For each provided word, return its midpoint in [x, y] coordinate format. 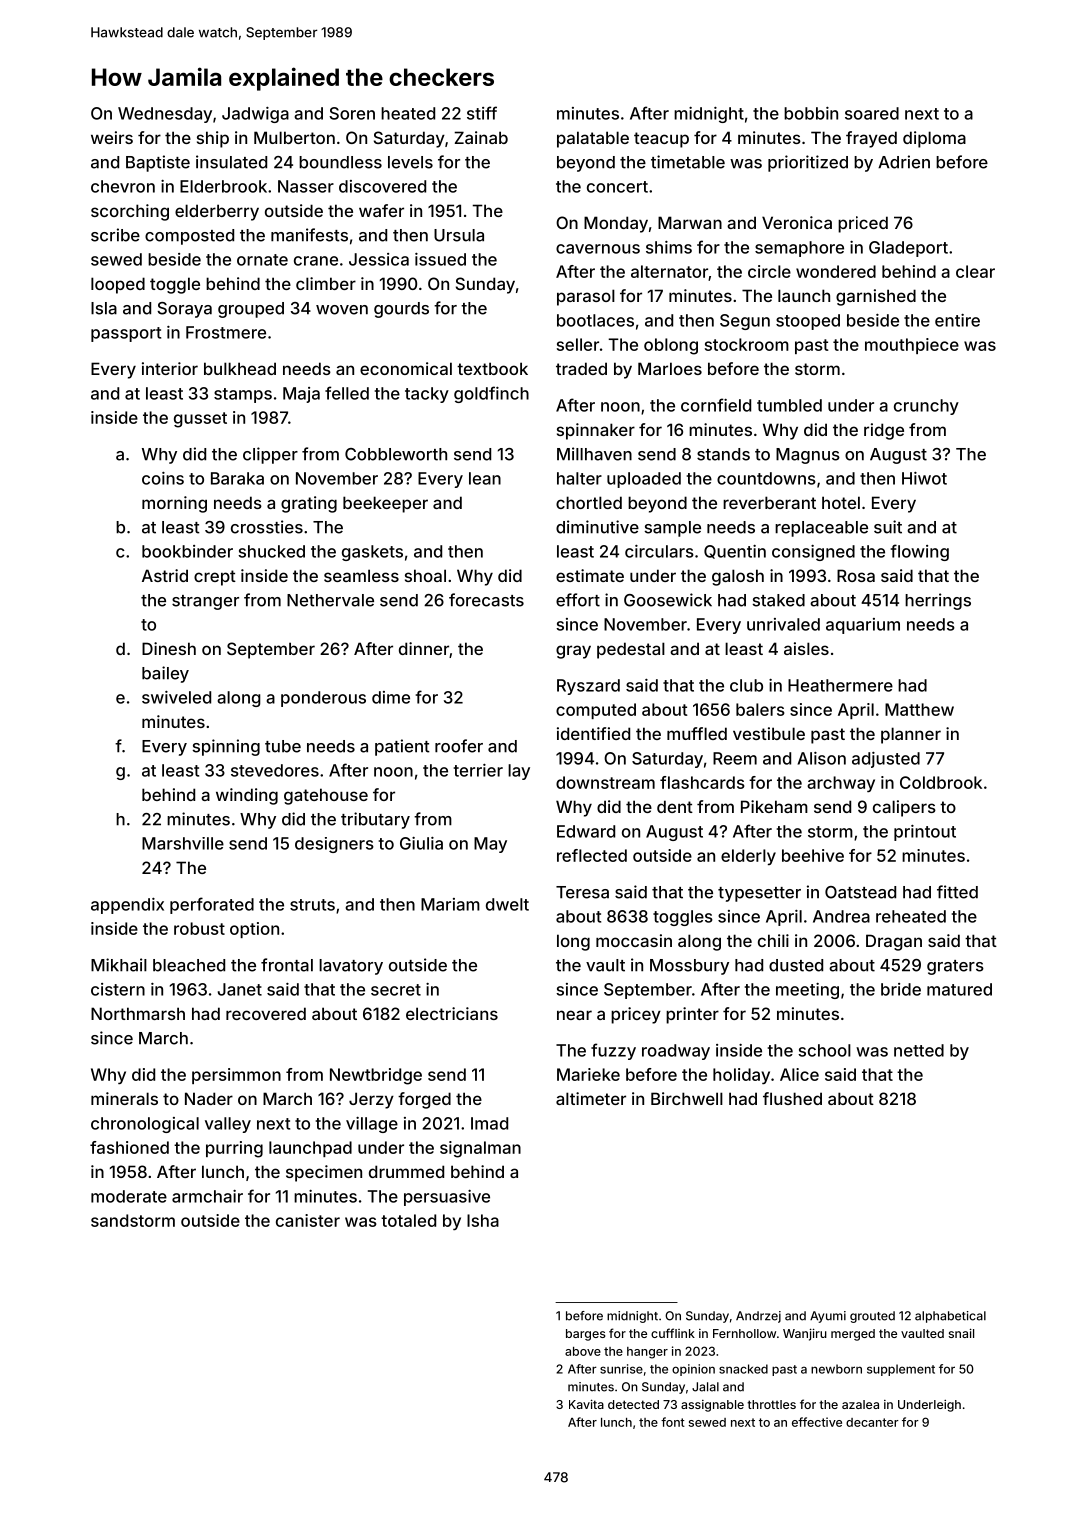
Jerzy [371, 1100]
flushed [792, 1098]
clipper [270, 455]
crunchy [926, 407]
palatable [593, 139]
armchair [207, 1196]
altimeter [591, 1098]
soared [872, 113]
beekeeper [385, 504]
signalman [480, 1149]
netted [919, 1050]
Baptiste [158, 163]
